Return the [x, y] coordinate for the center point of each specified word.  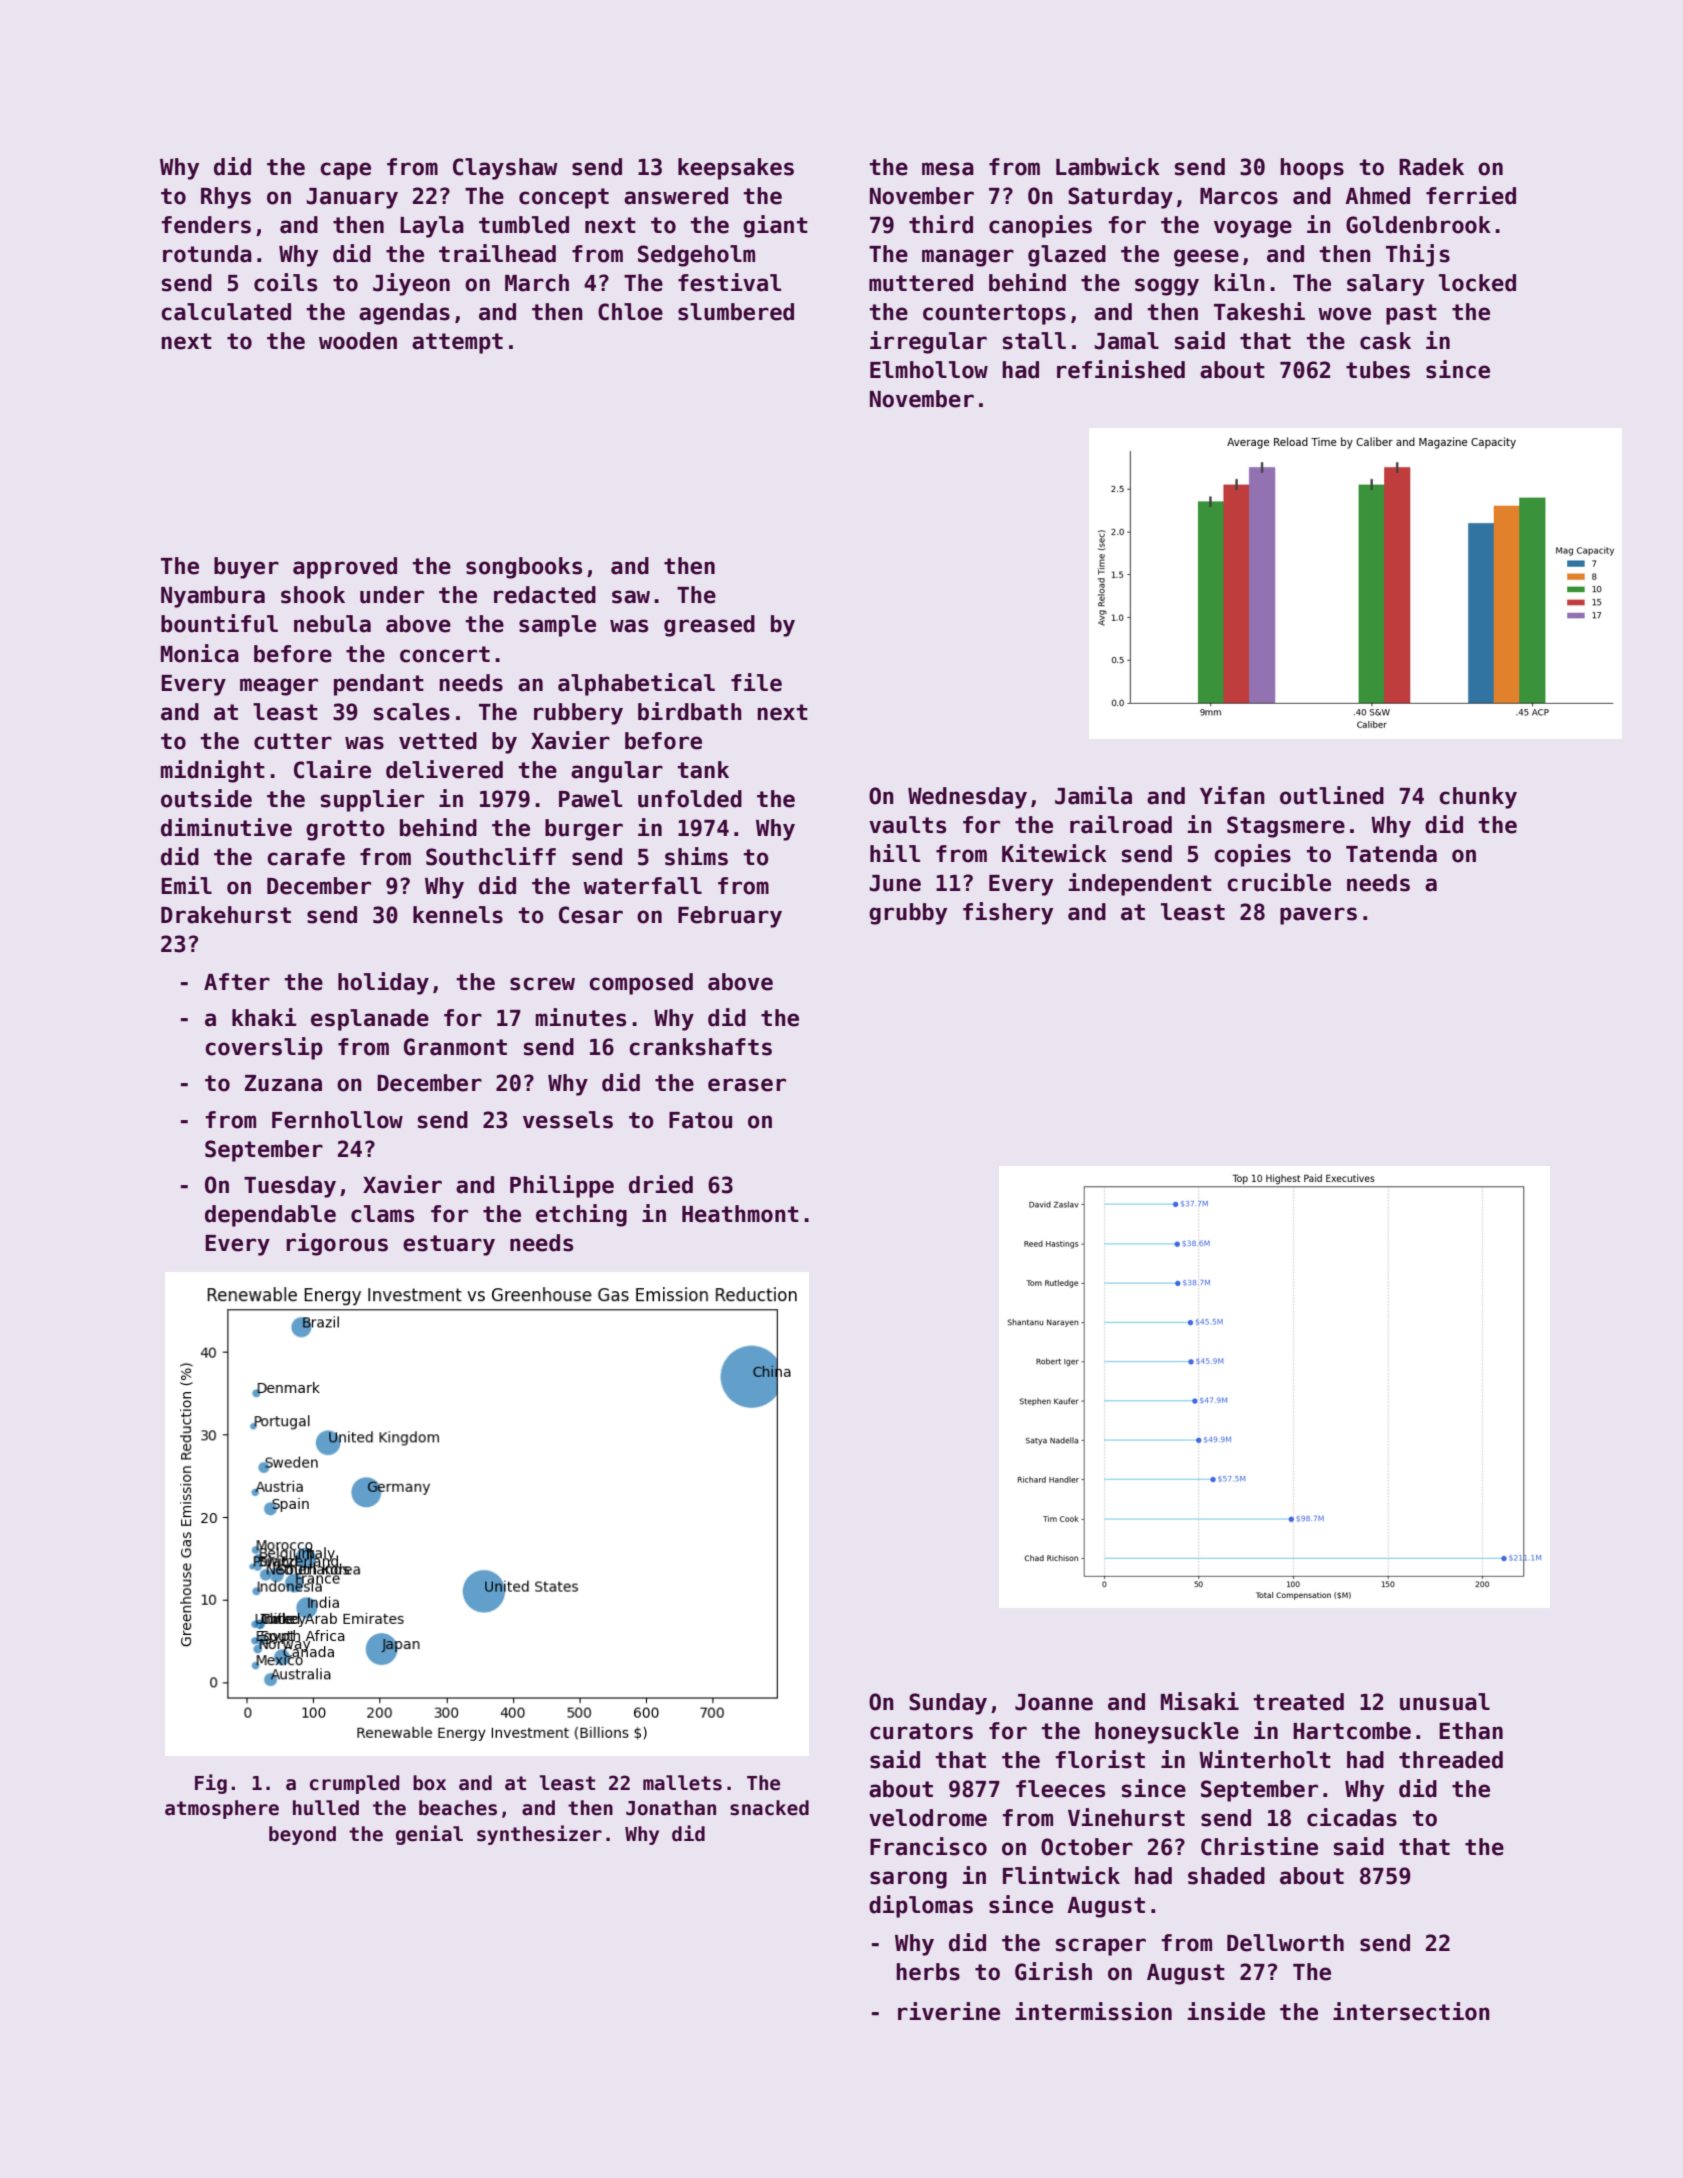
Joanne [1054, 1702]
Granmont [455, 1047]
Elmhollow [929, 370]
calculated [226, 312]
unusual [1445, 1702]
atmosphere [222, 1809]
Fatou [700, 1120]
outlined [1332, 795]
